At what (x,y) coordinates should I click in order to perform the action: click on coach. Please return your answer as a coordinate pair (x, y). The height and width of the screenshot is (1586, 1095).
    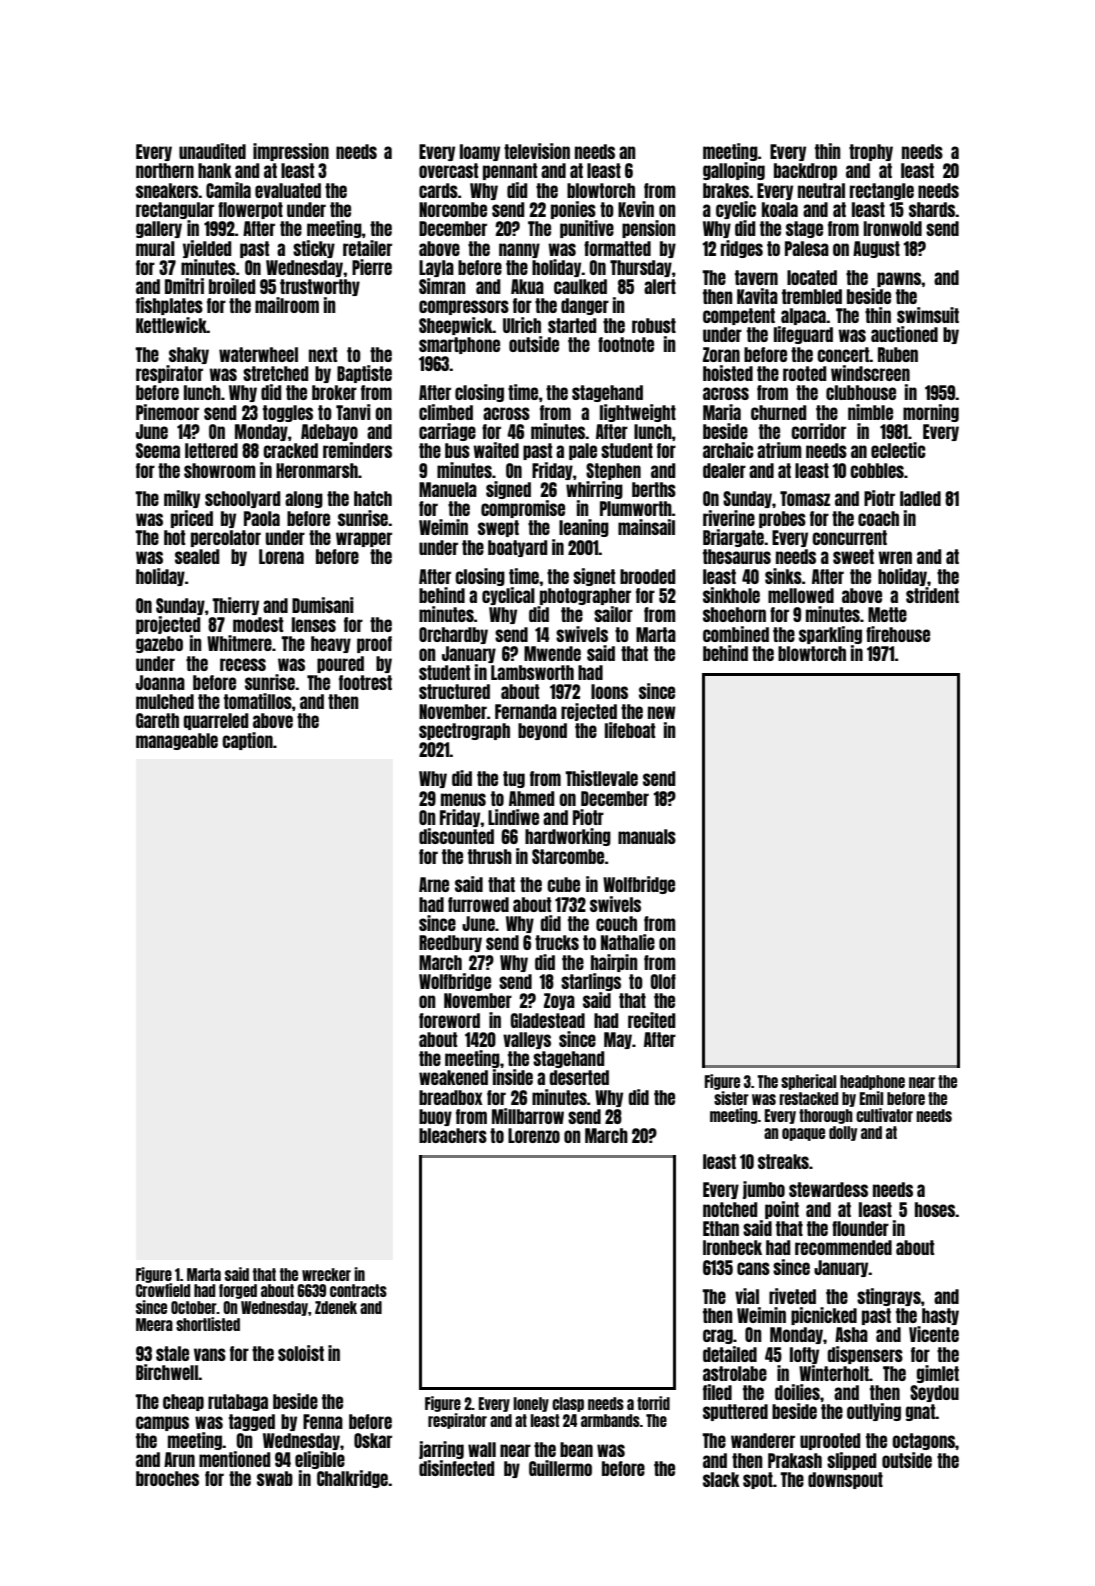
    Looking at the image, I should click on (878, 518).
